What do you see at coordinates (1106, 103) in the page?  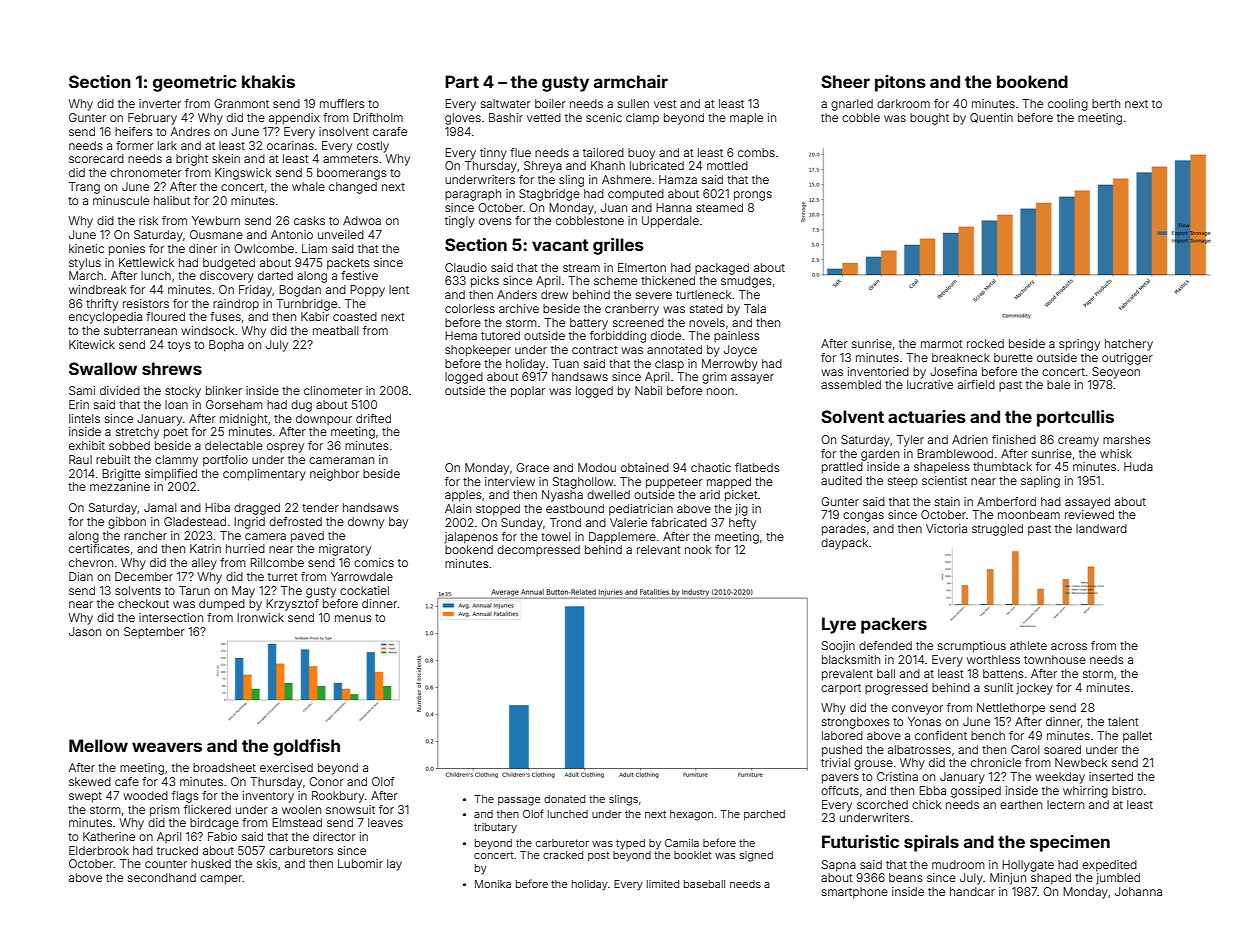 I see `berth` at bounding box center [1106, 103].
